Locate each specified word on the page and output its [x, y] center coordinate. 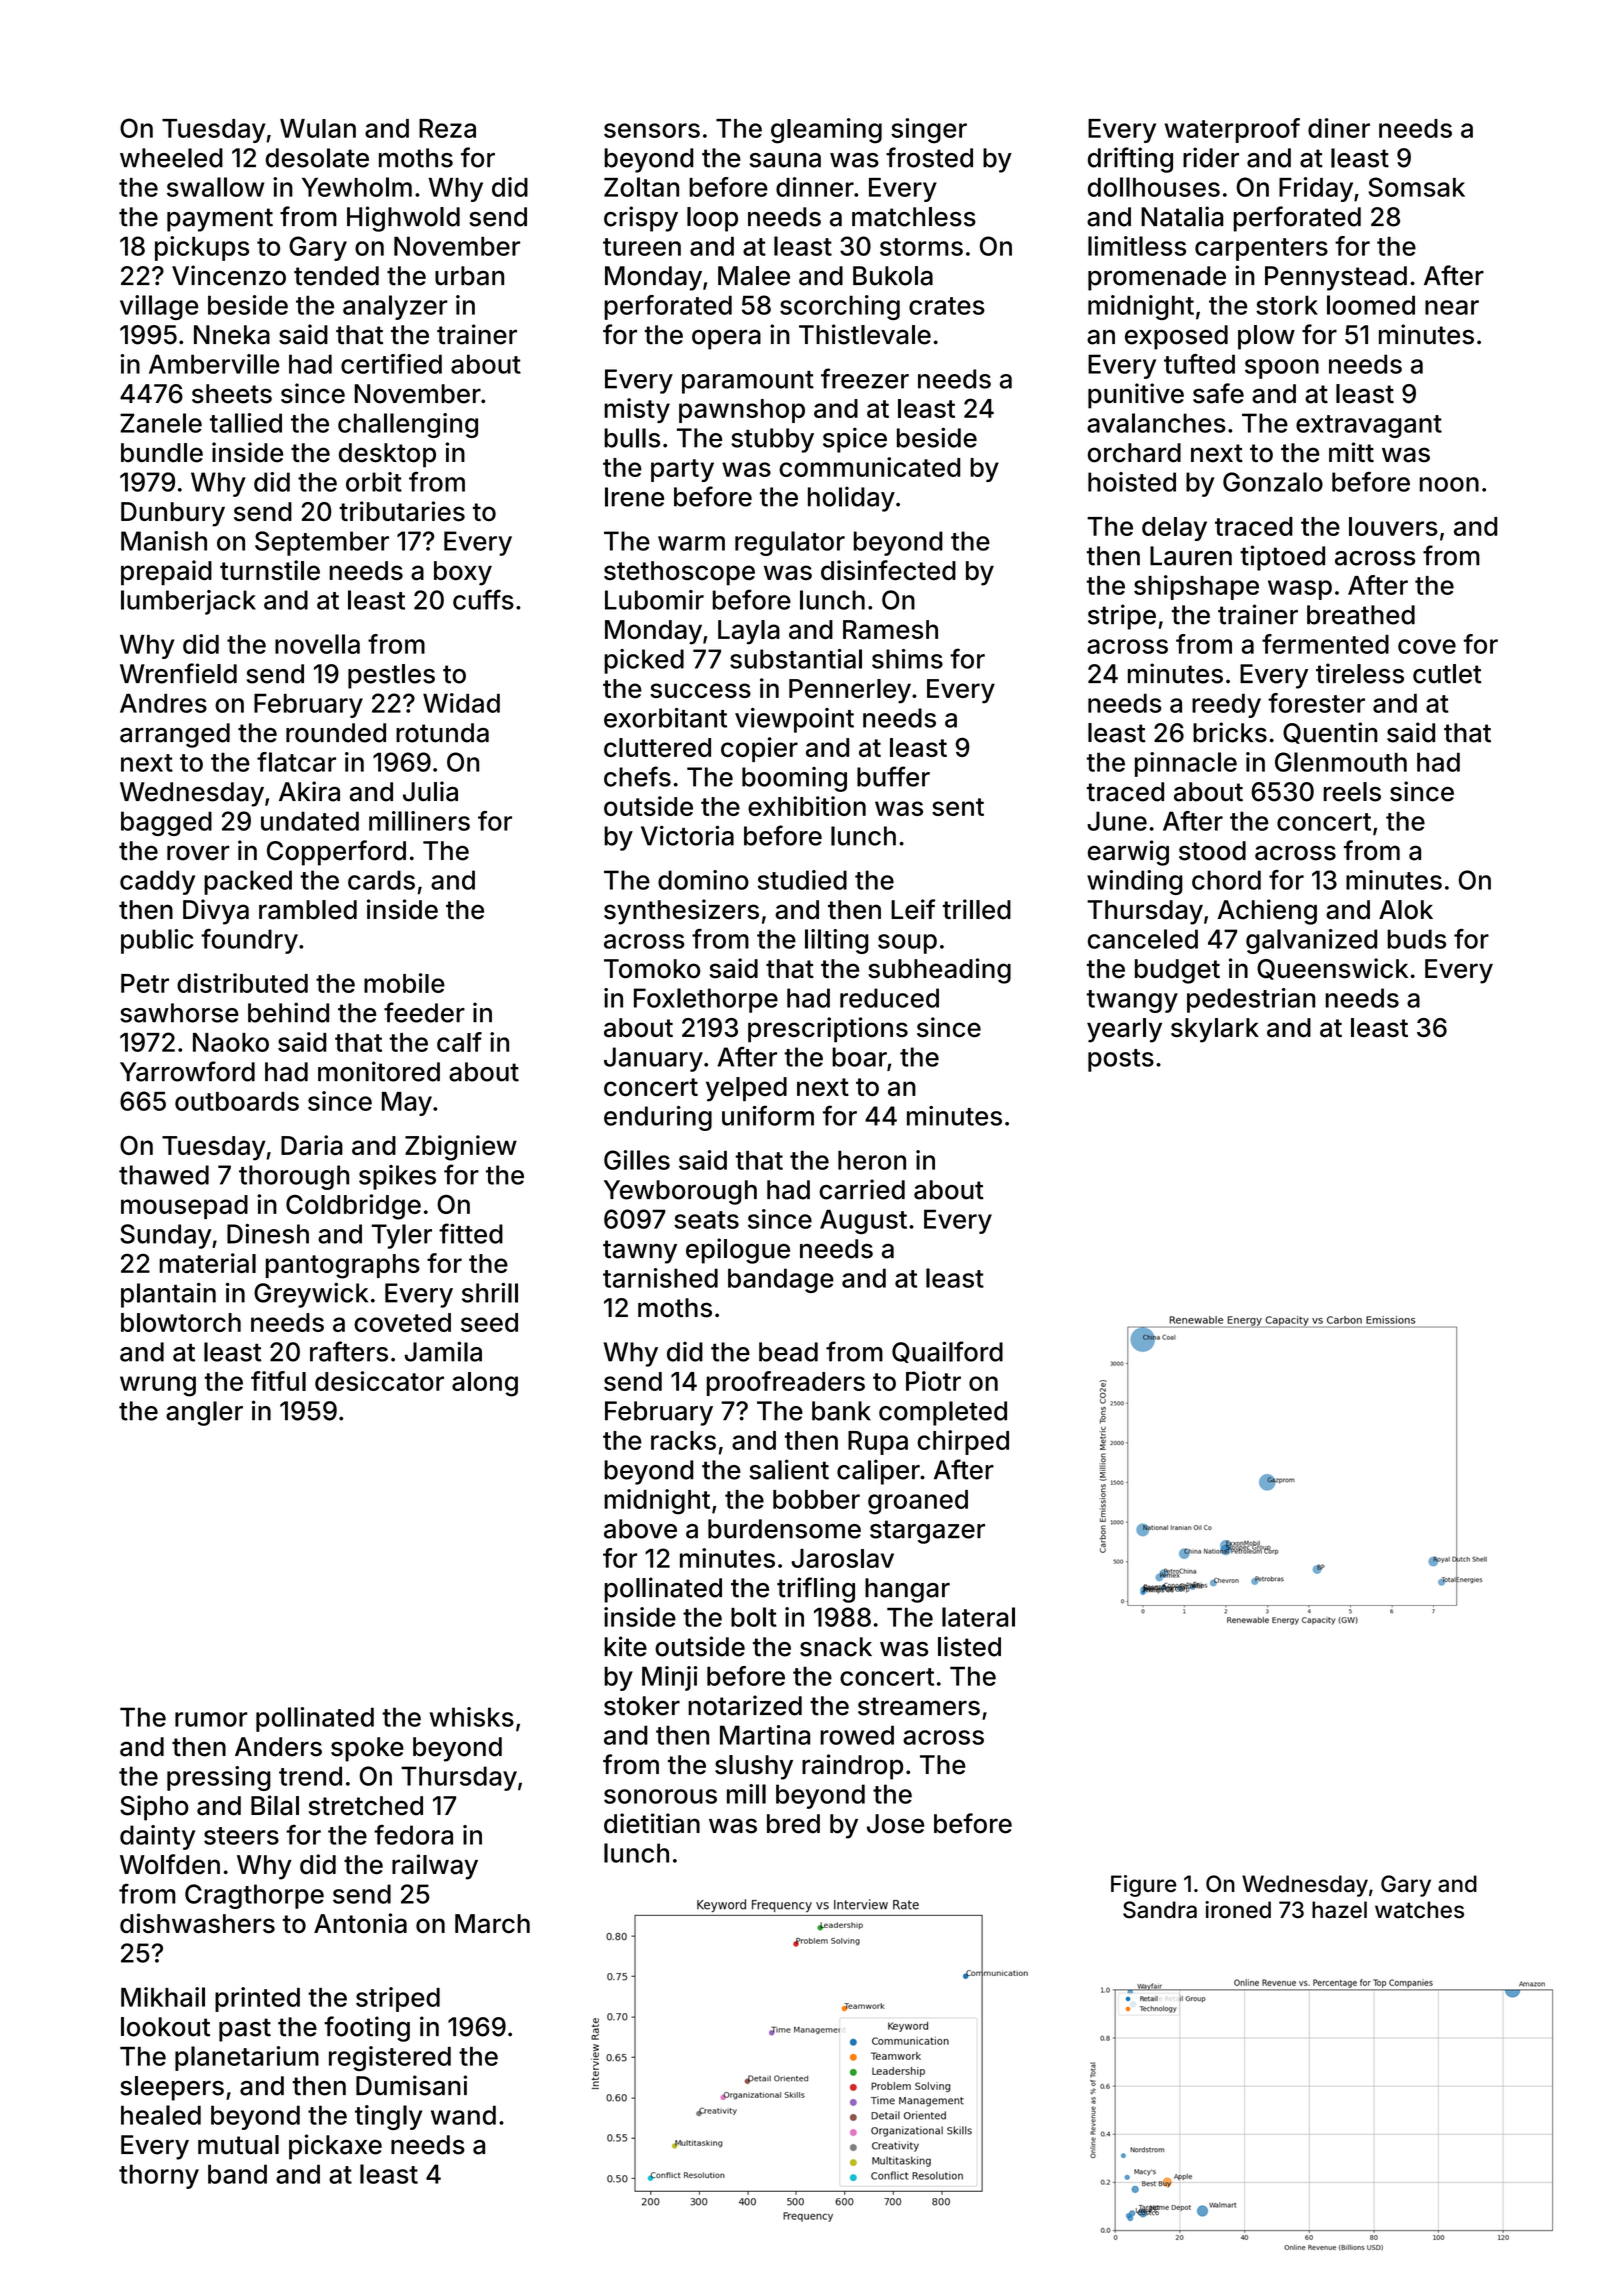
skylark [1215, 1030]
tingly [388, 2117]
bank [841, 1411]
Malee [754, 276]
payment [220, 220]
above [640, 1529]
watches [1419, 1910]
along [485, 1384]
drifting [1130, 160]
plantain [168, 1295]
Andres [163, 703]
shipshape [1196, 587]
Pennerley [850, 691]
